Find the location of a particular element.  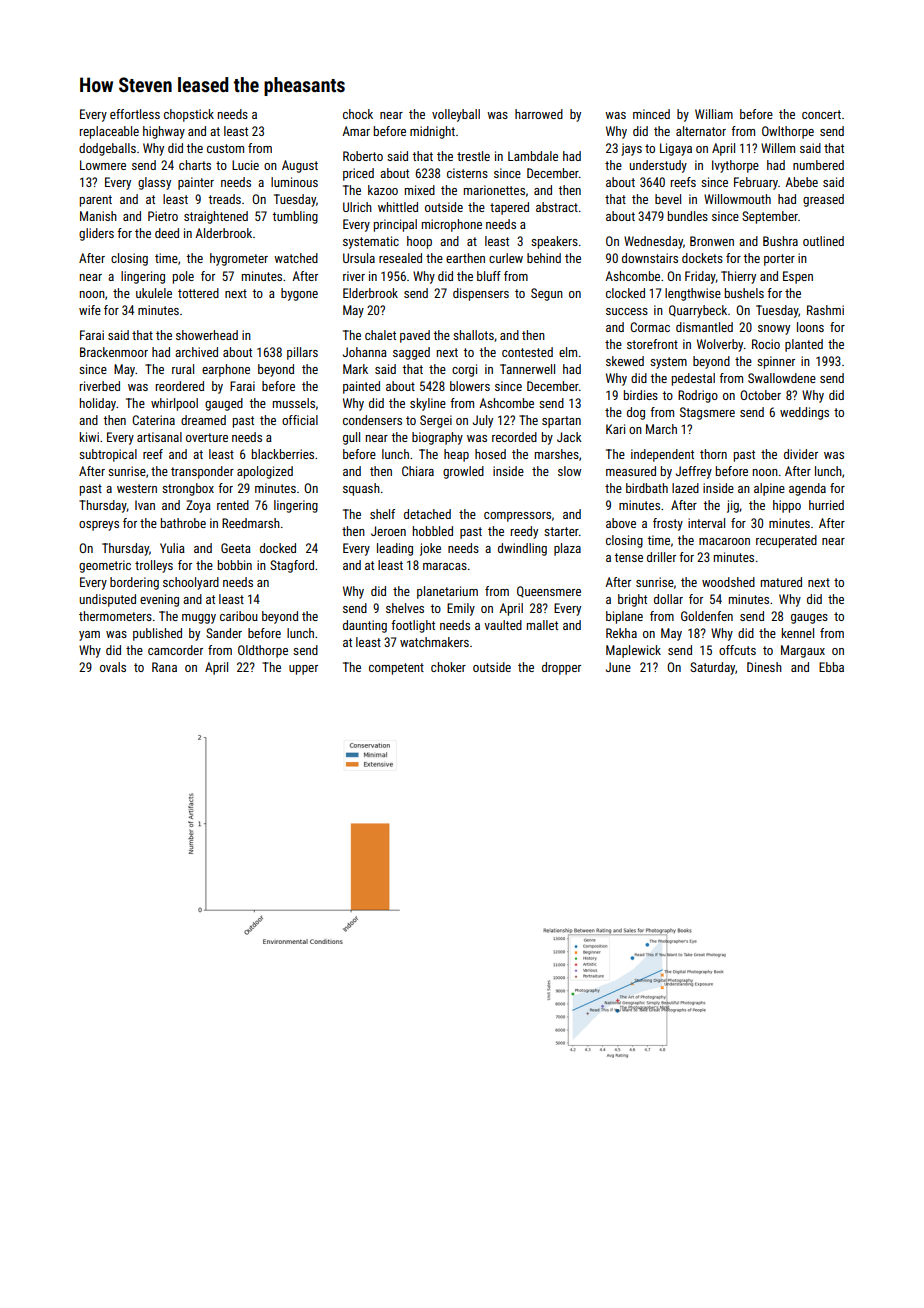

reordered is located at coordinates (180, 386).
